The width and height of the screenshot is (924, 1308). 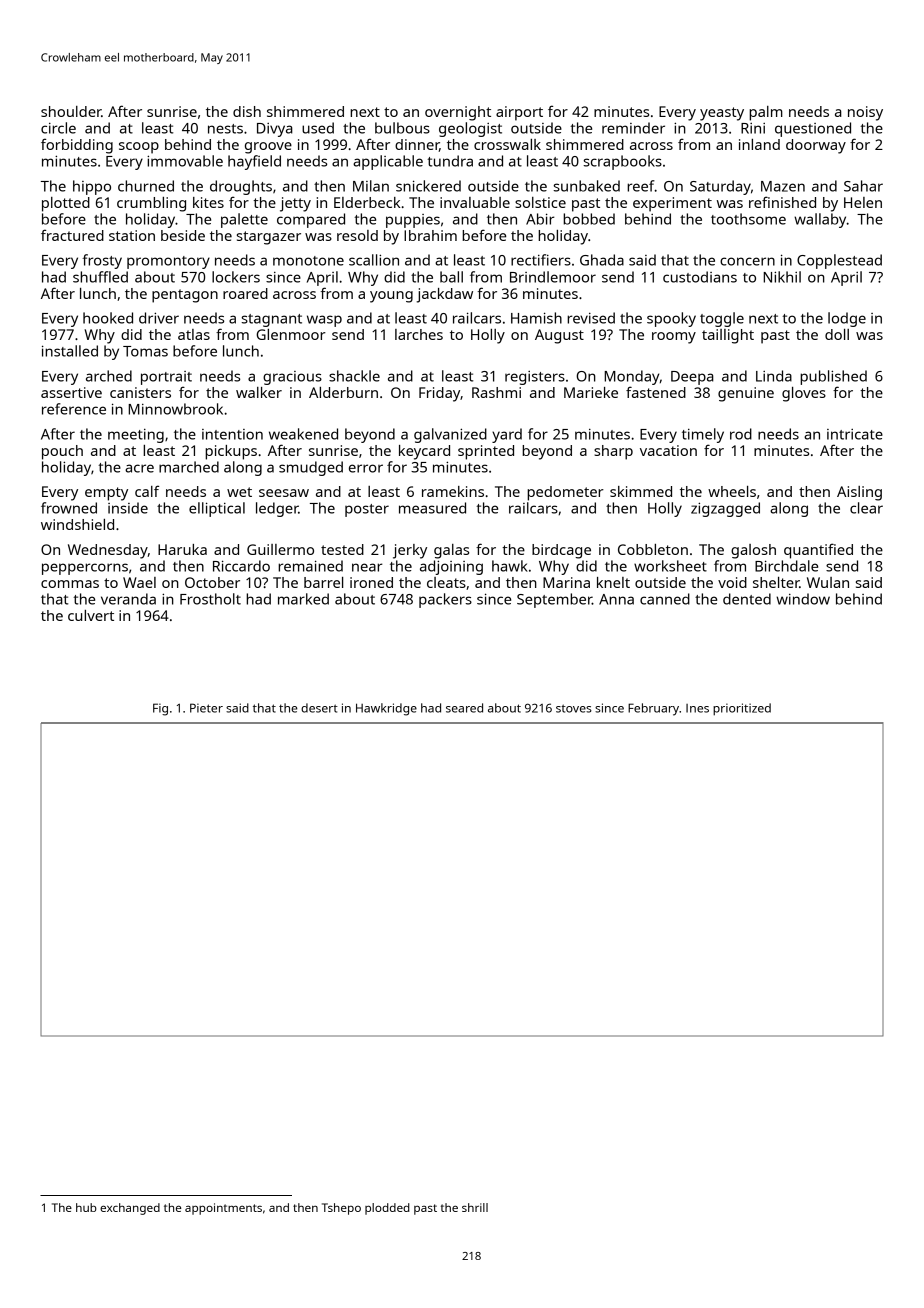 I want to click on Nikhil, so click(x=782, y=277).
